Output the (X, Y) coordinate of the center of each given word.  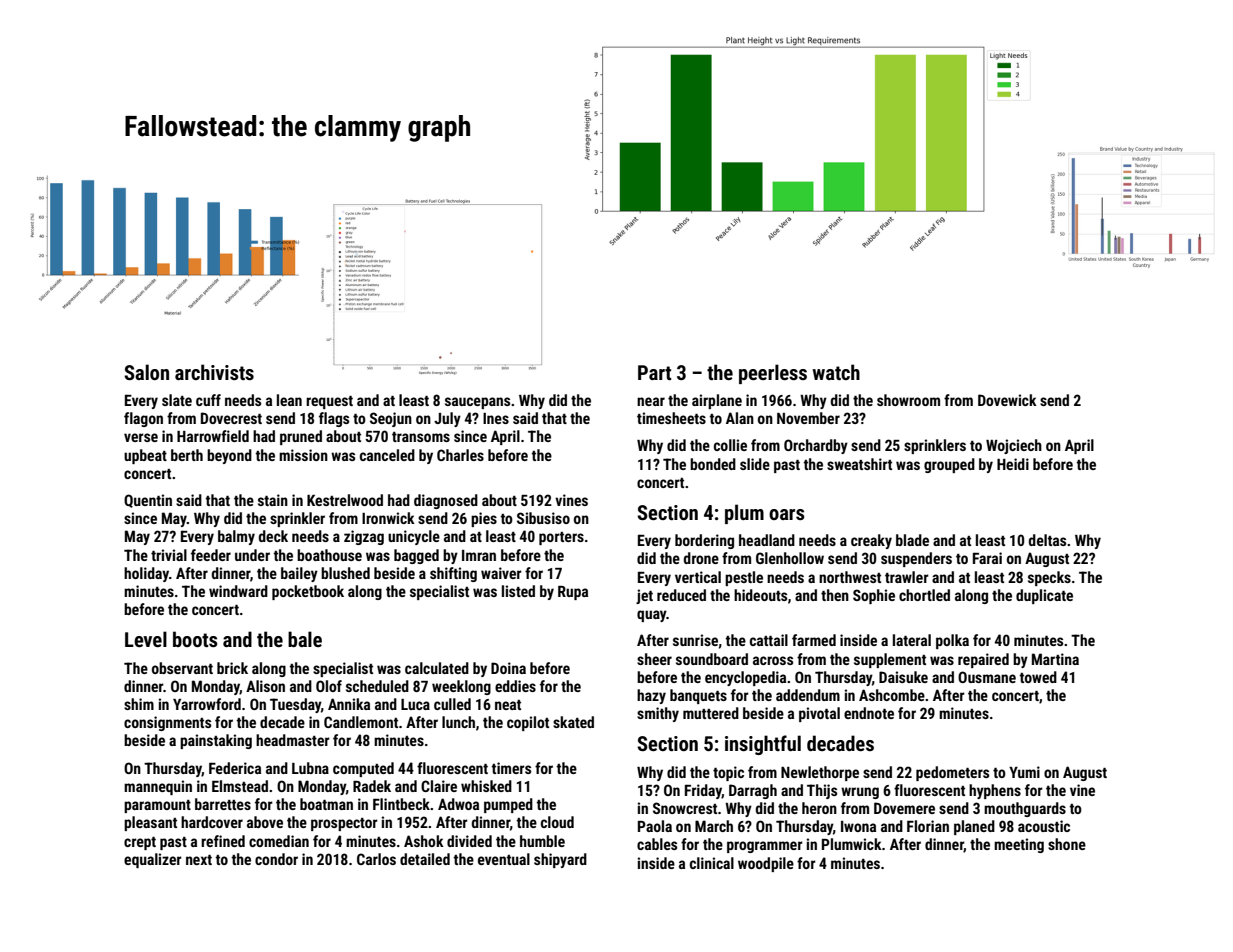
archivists (214, 372)
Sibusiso (543, 518)
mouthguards (1025, 809)
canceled (387, 455)
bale (305, 639)
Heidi (1013, 464)
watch (836, 372)
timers (511, 768)
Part (654, 372)
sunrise (695, 640)
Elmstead (240, 786)
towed (1038, 677)
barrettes (223, 804)
